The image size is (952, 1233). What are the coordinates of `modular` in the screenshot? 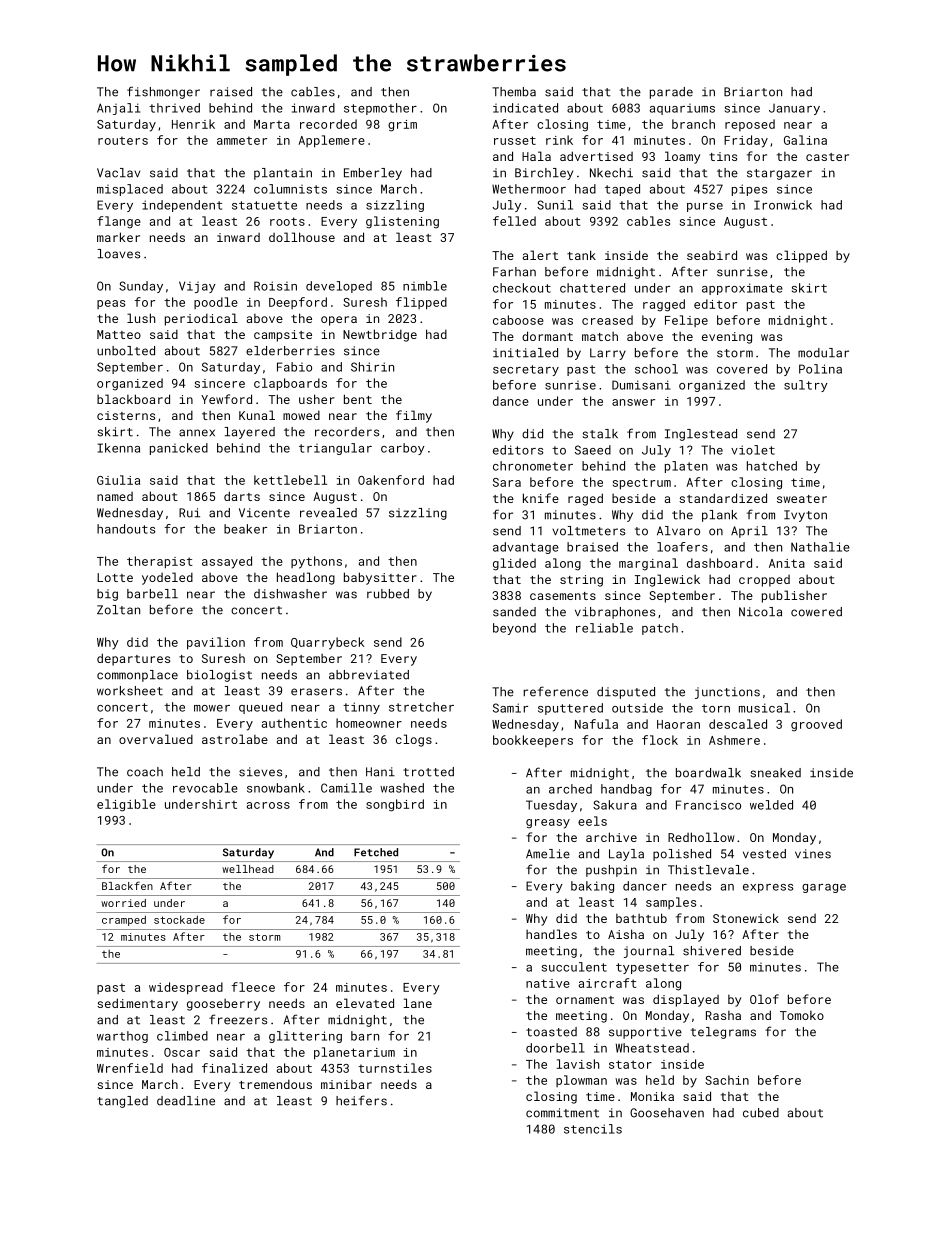 It's located at (823, 353).
